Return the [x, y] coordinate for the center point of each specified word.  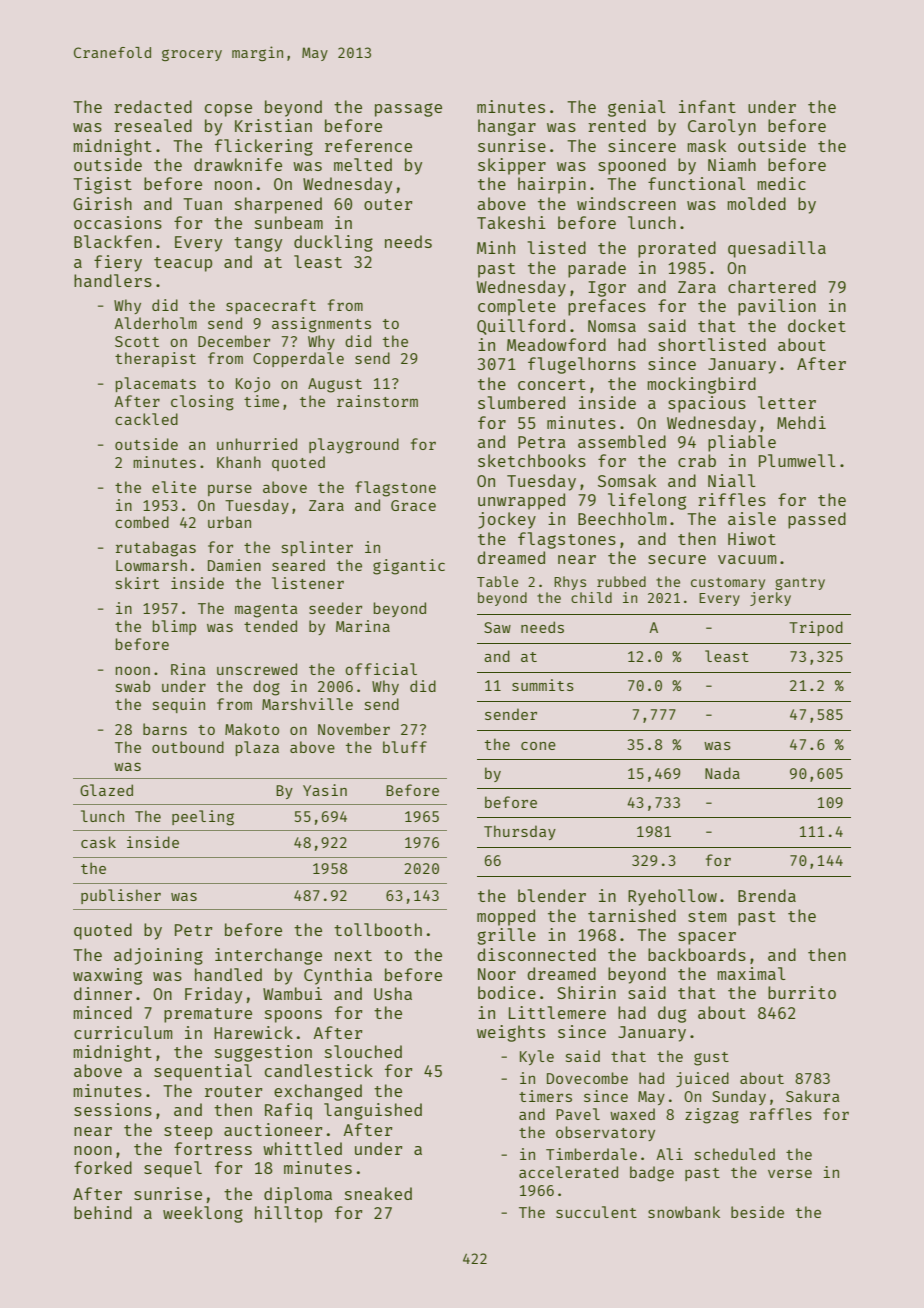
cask [98, 842]
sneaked [378, 1193]
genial [637, 108]
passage [408, 110]
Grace [413, 505]
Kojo [253, 384]
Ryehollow [672, 897]
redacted [153, 106]
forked [103, 1167]
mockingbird [701, 385]
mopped [506, 917]
